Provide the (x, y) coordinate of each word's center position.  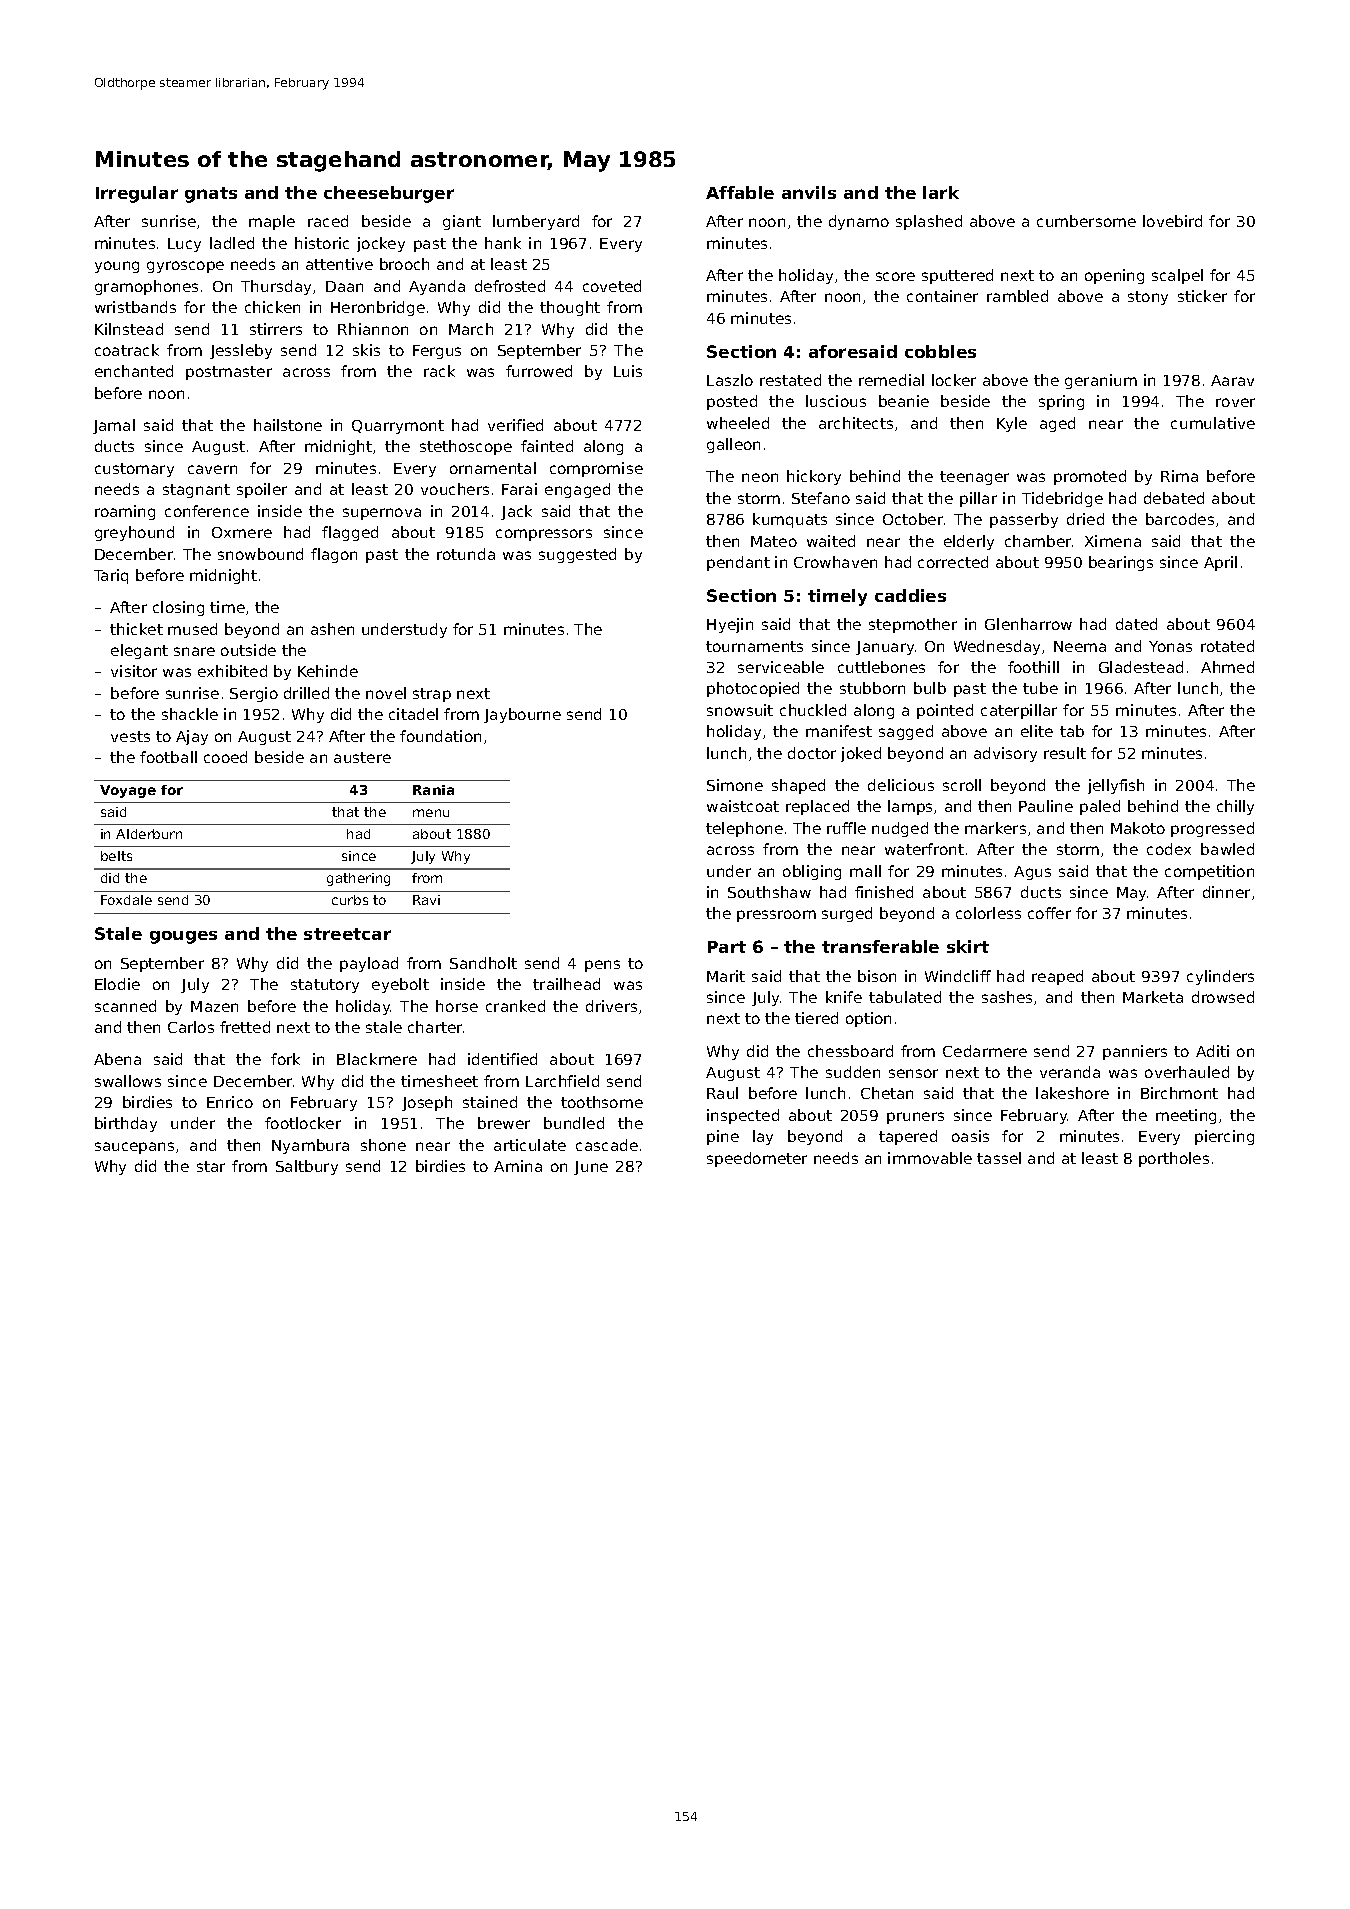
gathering (358, 879)
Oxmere (242, 532)
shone (383, 1145)
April (1220, 563)
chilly (1235, 807)
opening (1114, 276)
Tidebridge (1062, 499)
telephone (744, 829)
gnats (211, 195)
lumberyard (536, 222)
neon (760, 477)
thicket (136, 629)
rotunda (466, 554)
